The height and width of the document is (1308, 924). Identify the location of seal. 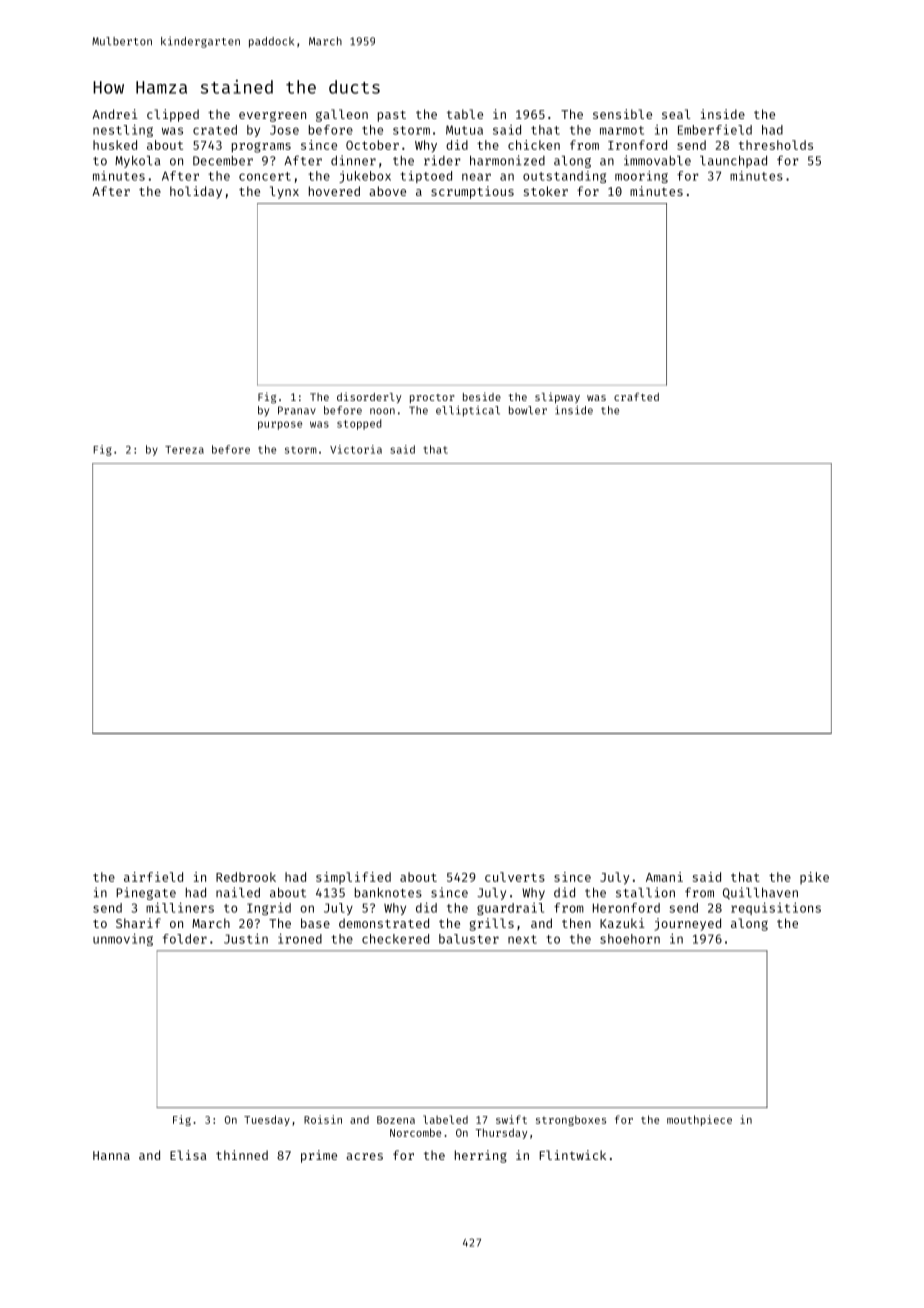
(676, 114).
